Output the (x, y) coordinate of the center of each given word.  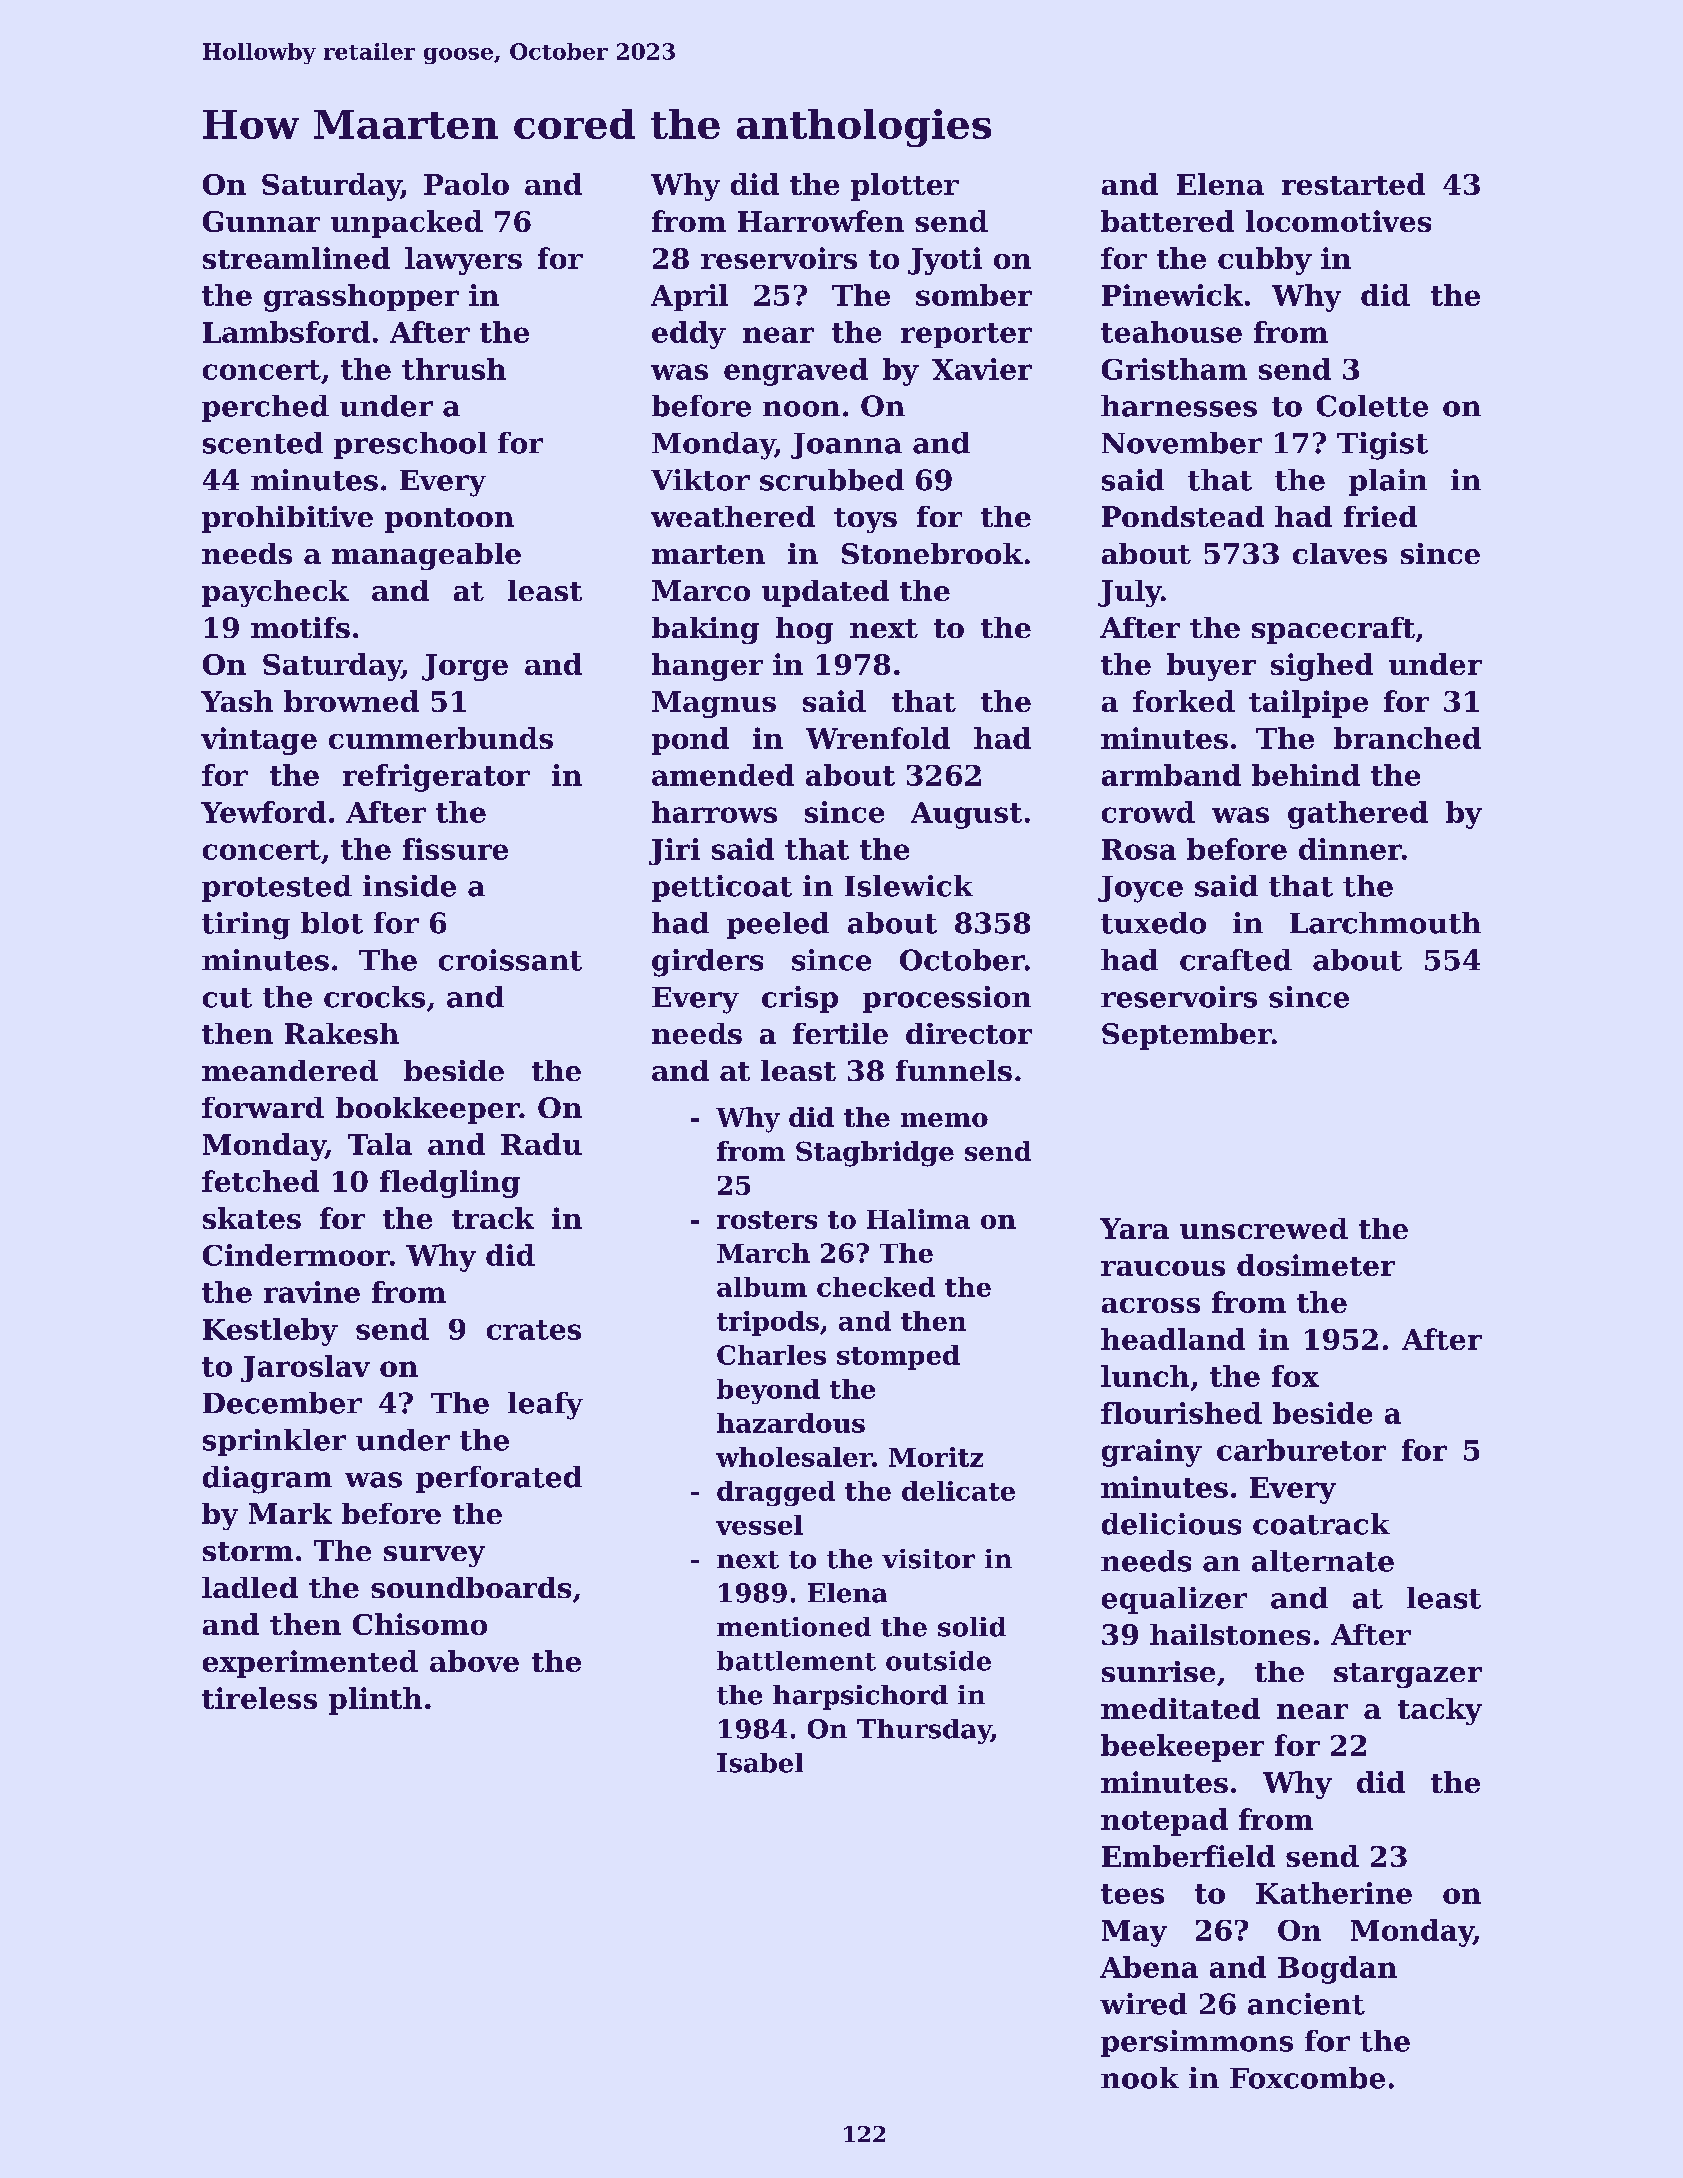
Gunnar (261, 221)
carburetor (1301, 1450)
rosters (767, 1220)
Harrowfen (821, 221)
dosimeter (1316, 1265)
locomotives (1338, 221)
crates (534, 1330)
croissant (510, 960)
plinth (375, 1701)
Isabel (760, 1763)
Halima (918, 1219)
